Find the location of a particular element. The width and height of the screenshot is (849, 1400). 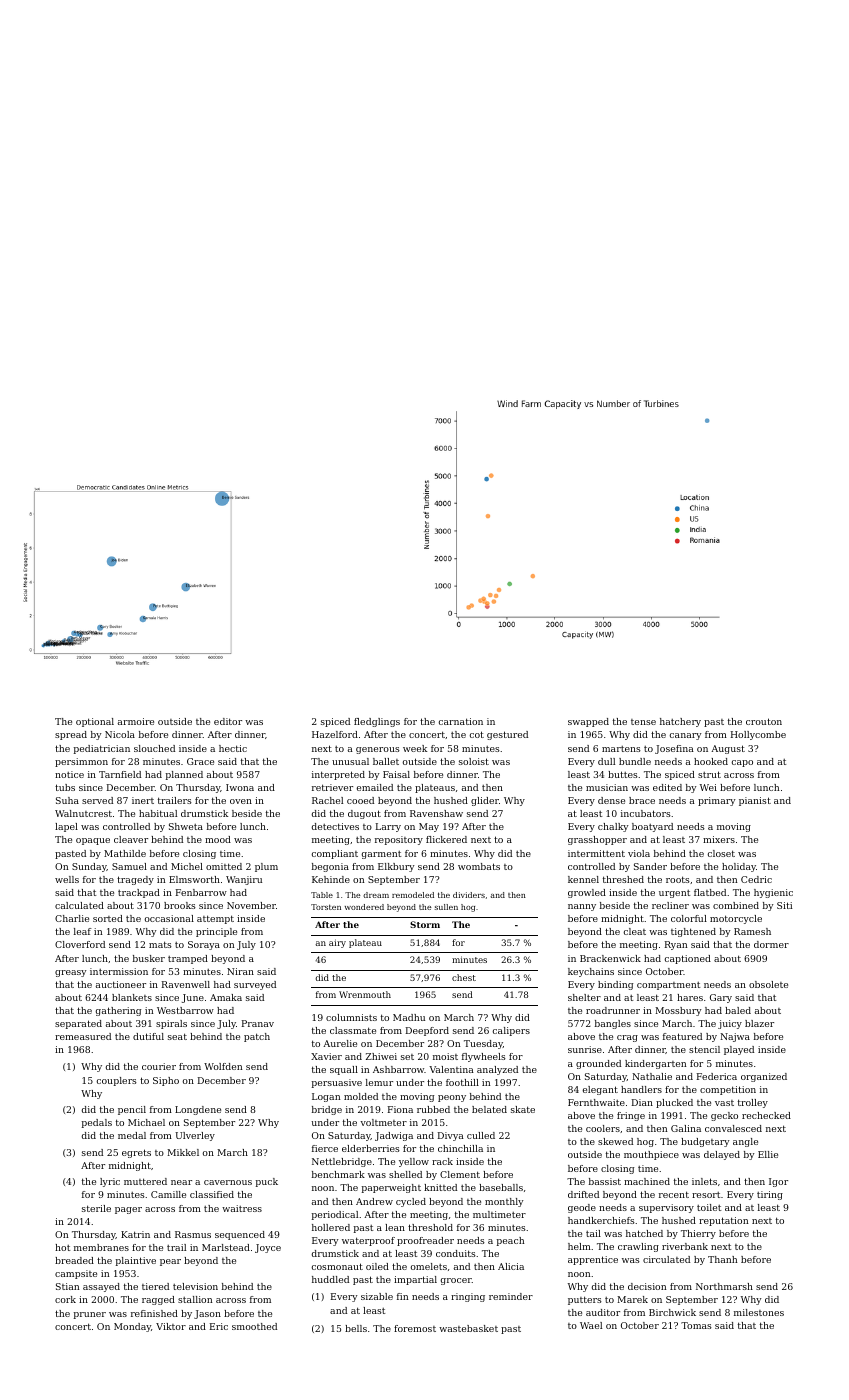

couplers is located at coordinates (117, 1081).
